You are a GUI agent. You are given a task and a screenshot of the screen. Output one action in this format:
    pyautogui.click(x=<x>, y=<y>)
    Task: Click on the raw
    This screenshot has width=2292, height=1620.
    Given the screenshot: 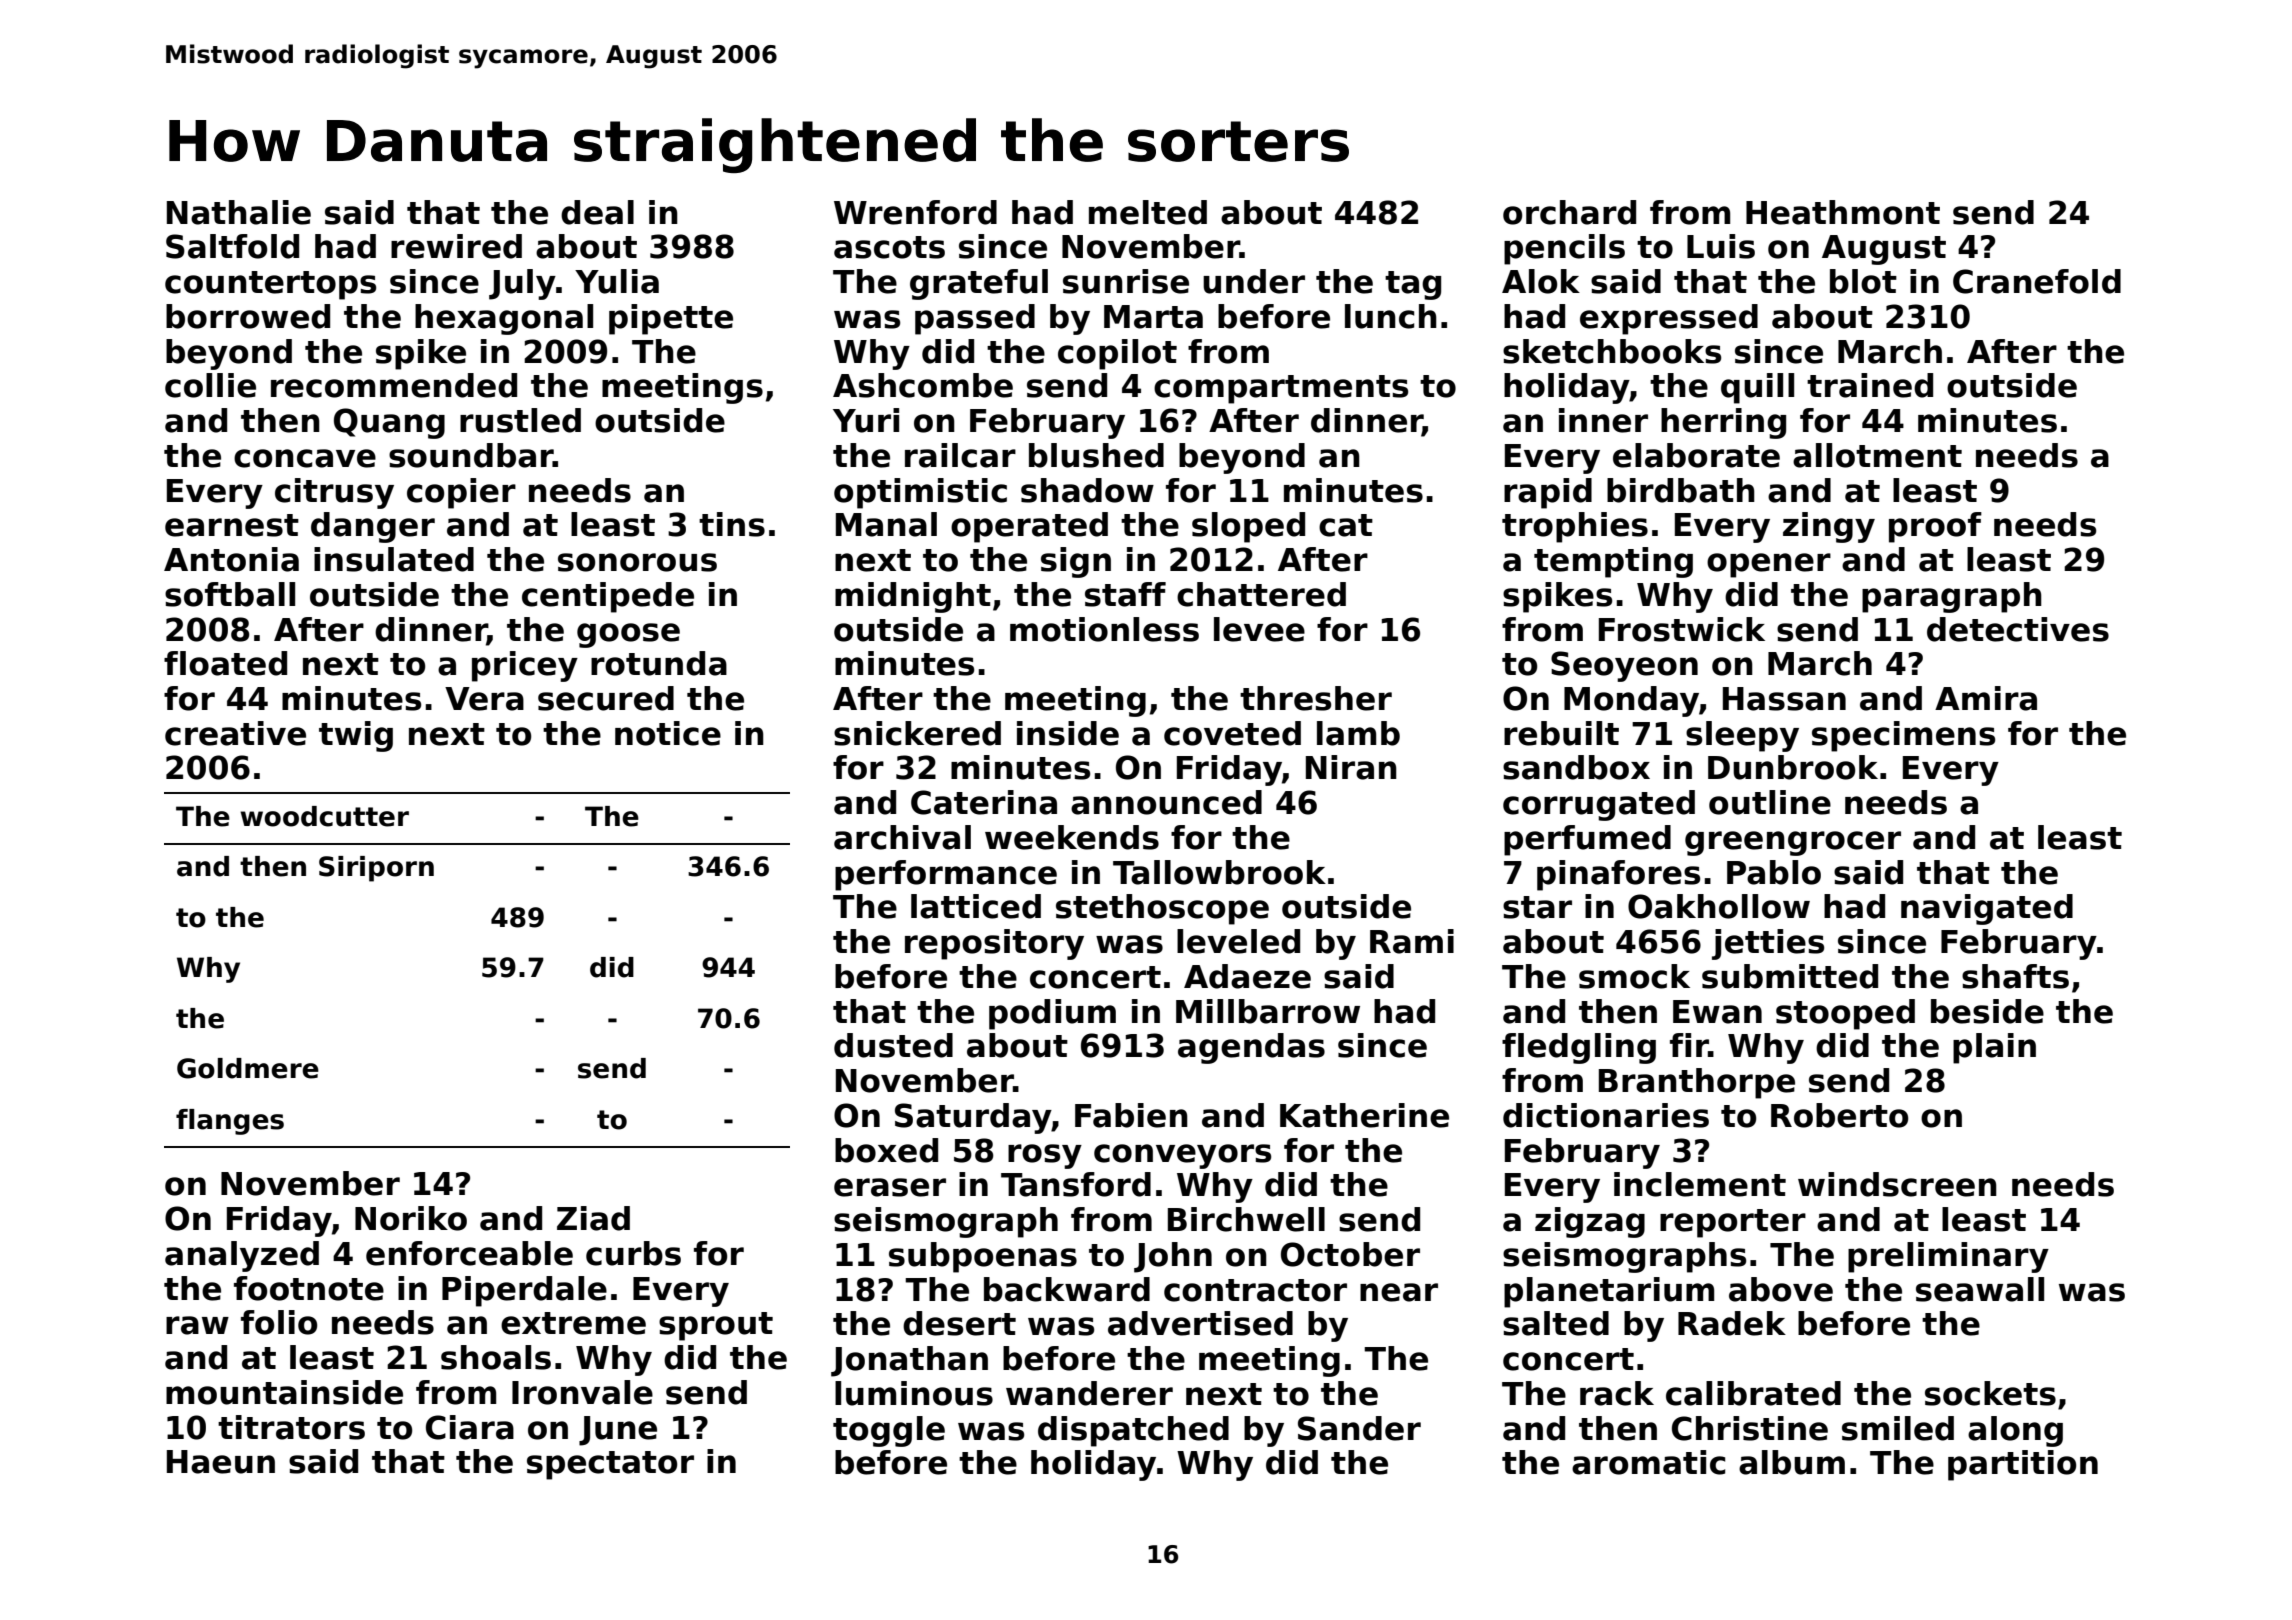 What is the action you would take?
    pyautogui.click(x=197, y=1325)
